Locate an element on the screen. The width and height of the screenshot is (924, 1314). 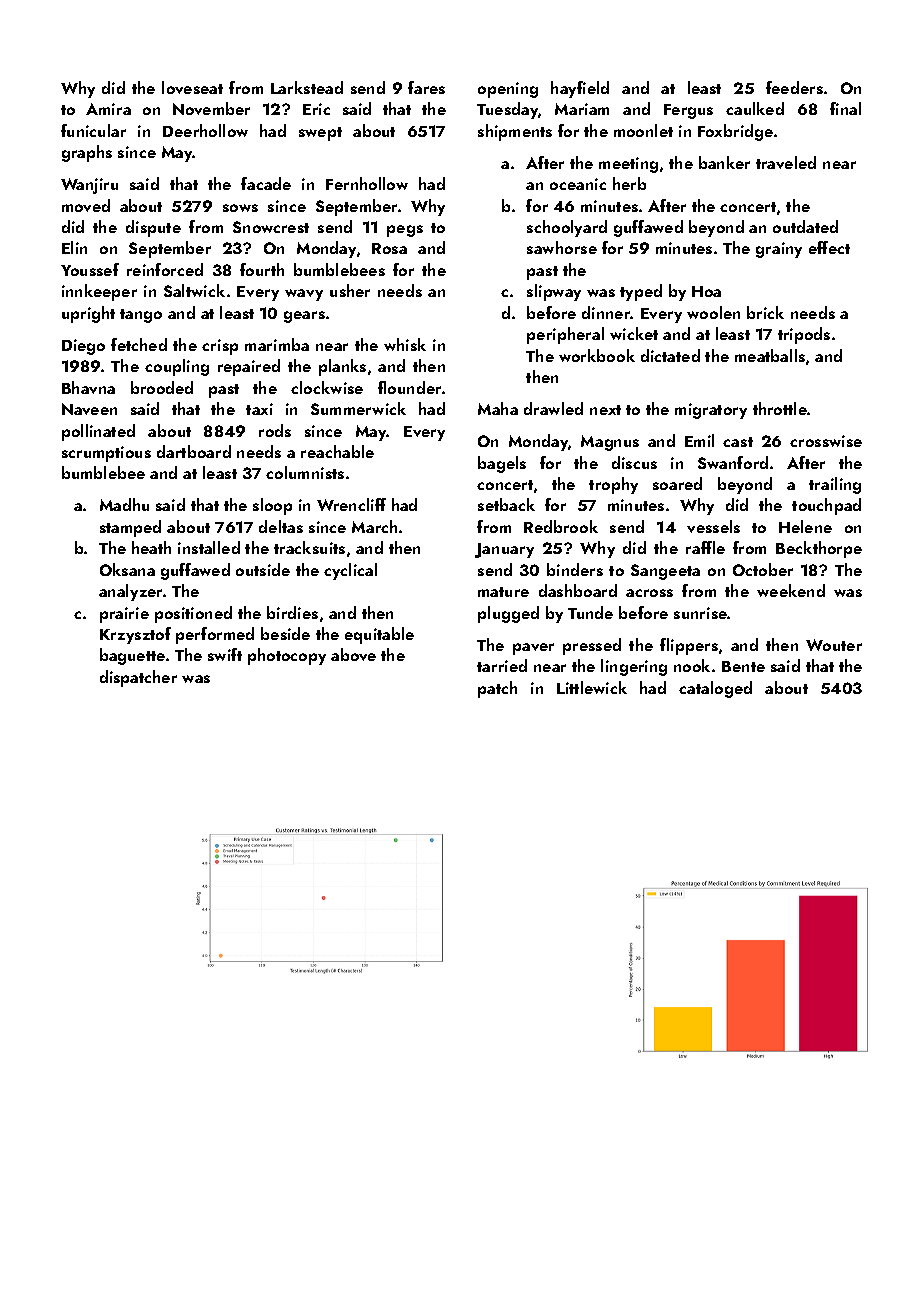
baguette is located at coordinates (132, 656).
